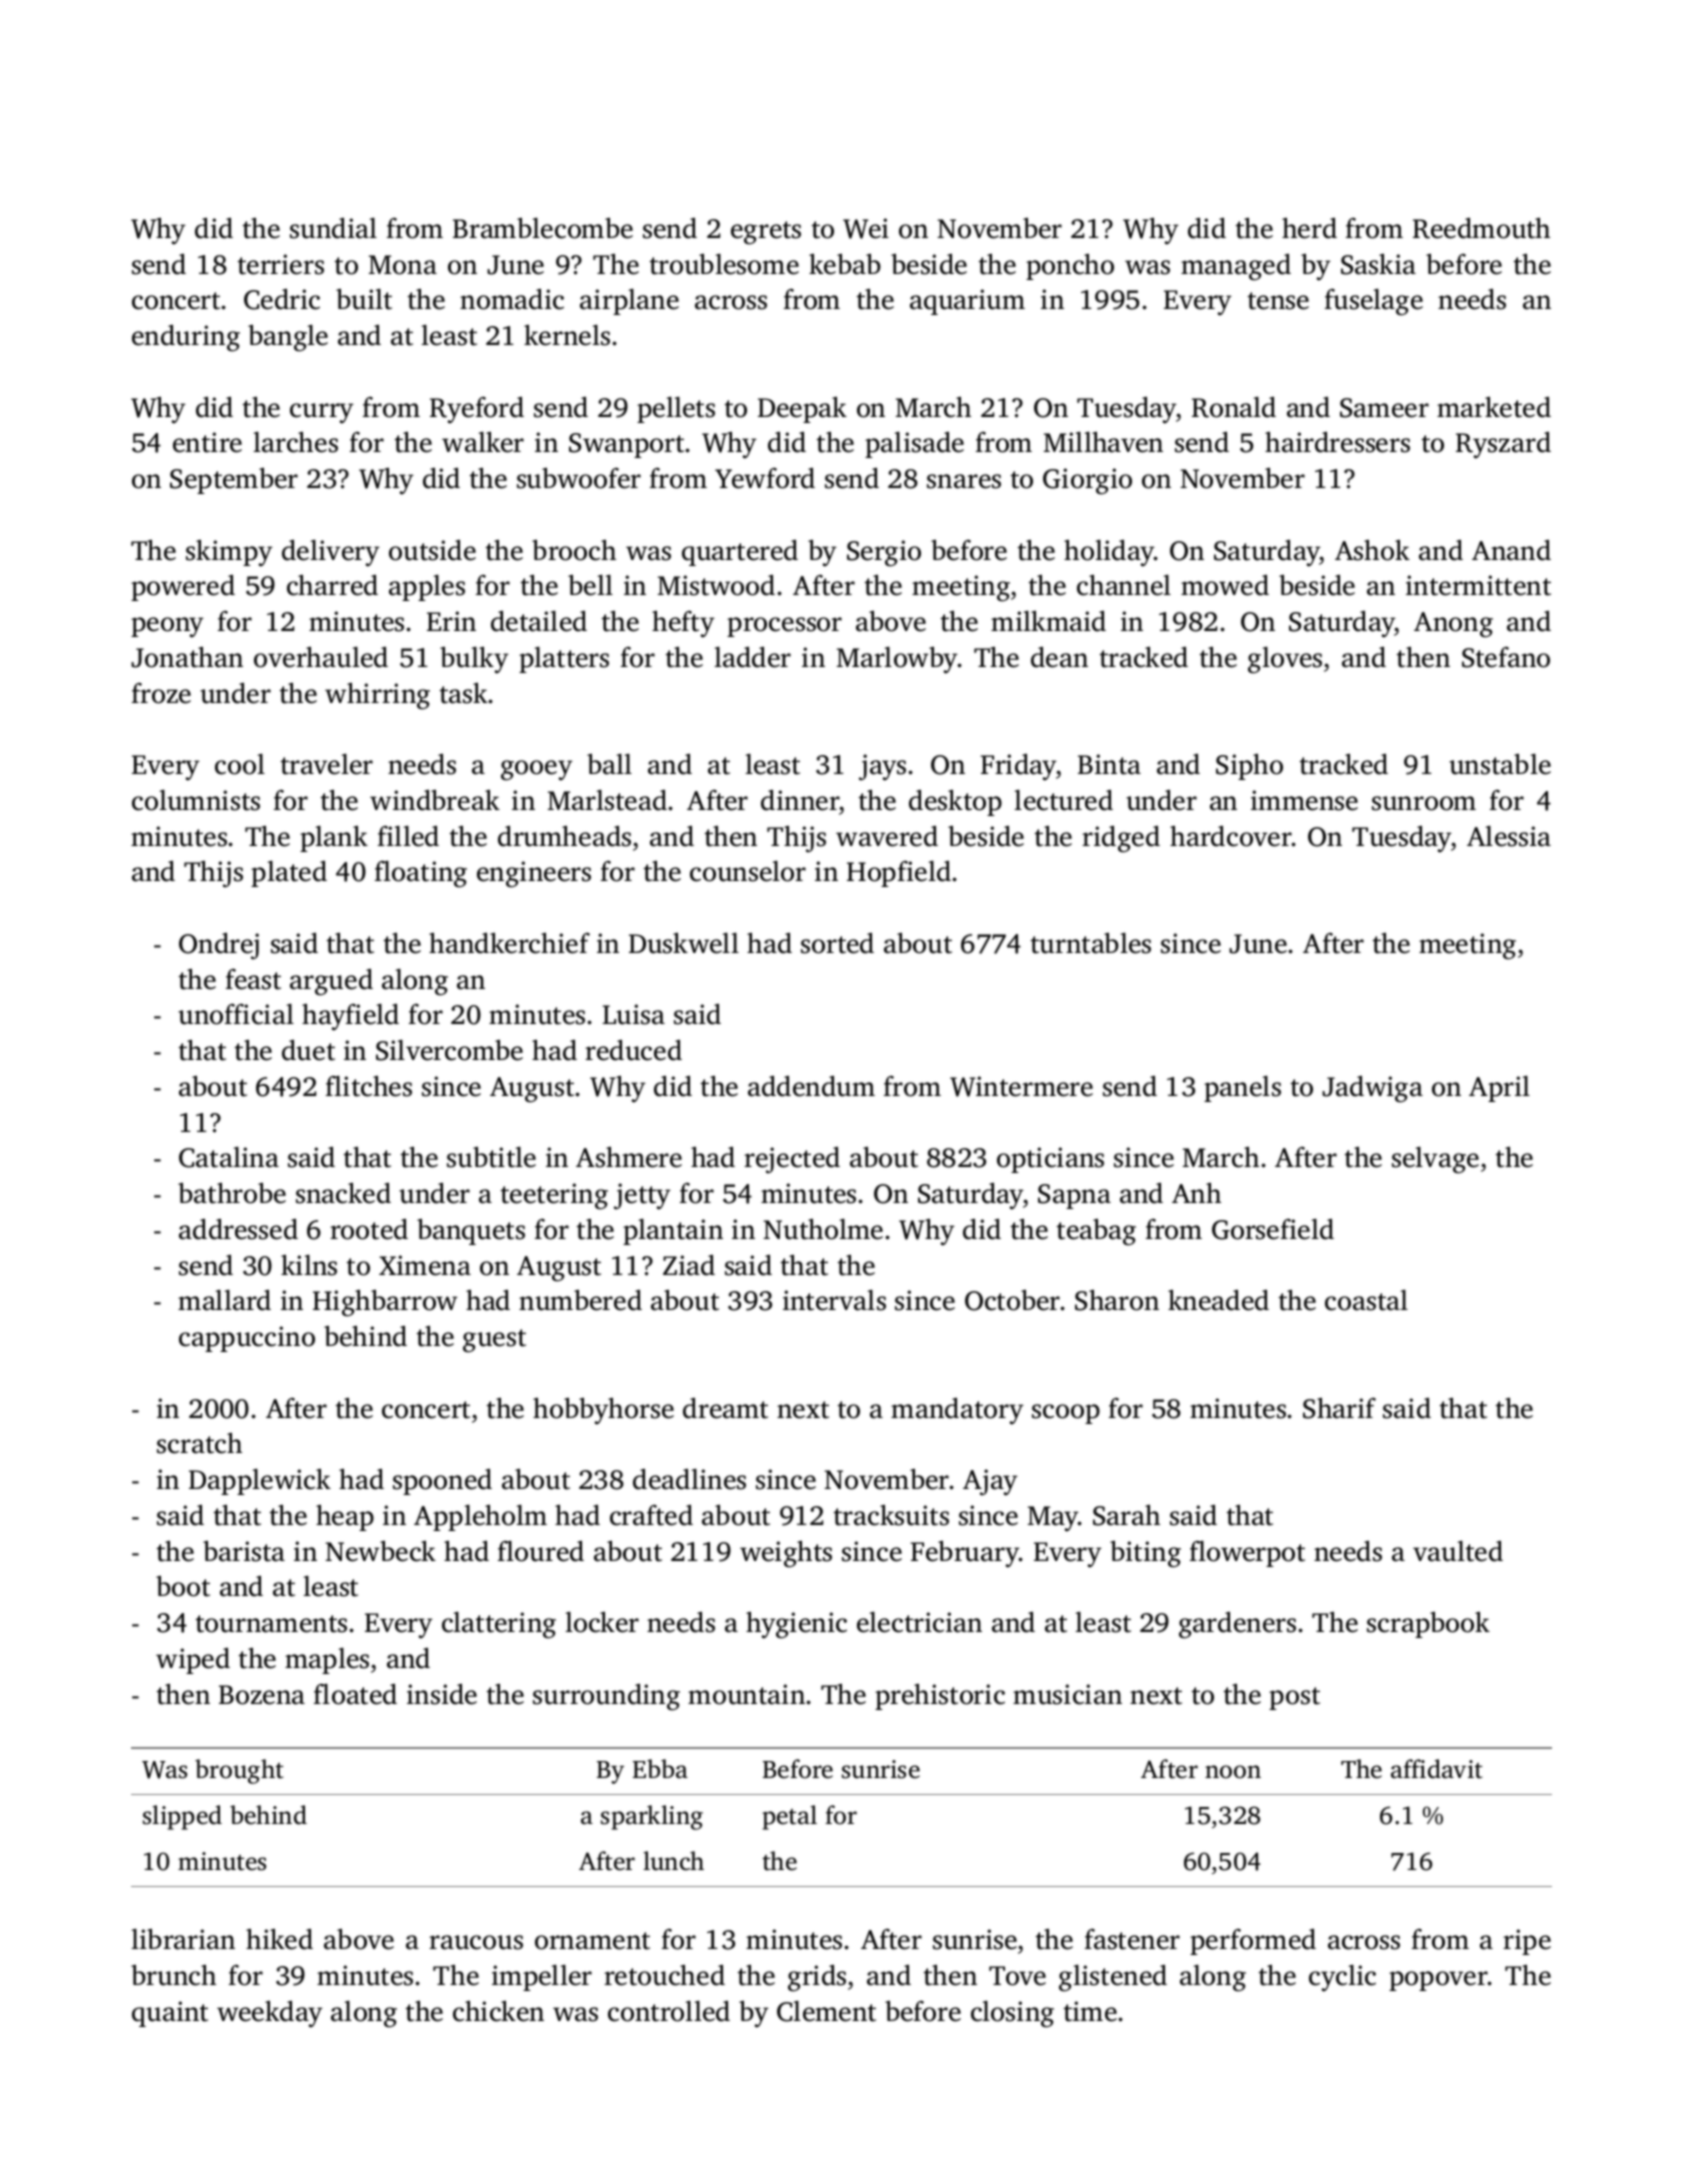  What do you see at coordinates (1070, 266) in the screenshot?
I see `poncho` at bounding box center [1070, 266].
